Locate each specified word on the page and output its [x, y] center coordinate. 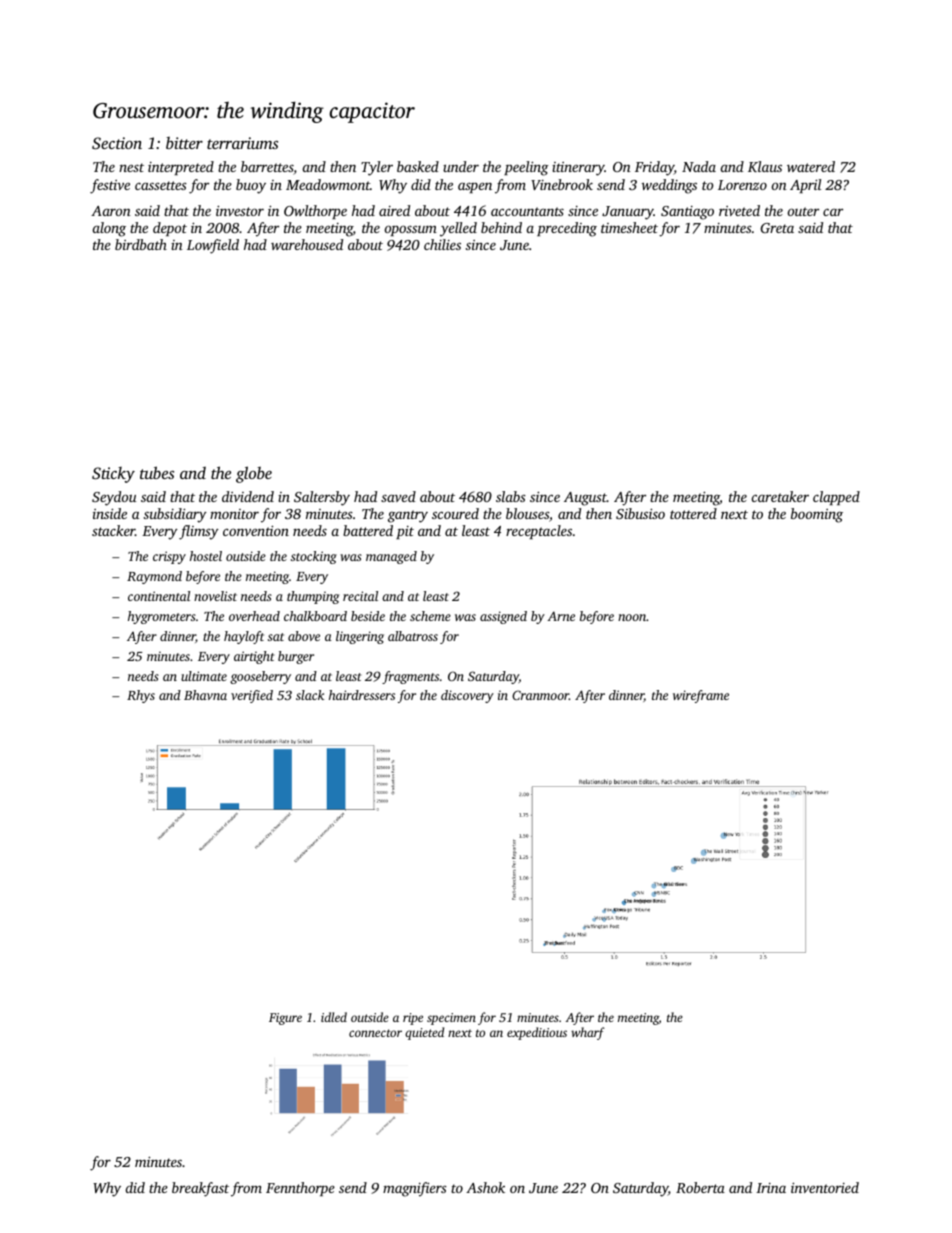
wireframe [701, 696]
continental [159, 596]
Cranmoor [540, 695]
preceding [567, 229]
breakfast [200, 1189]
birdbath [141, 244]
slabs [511, 496]
